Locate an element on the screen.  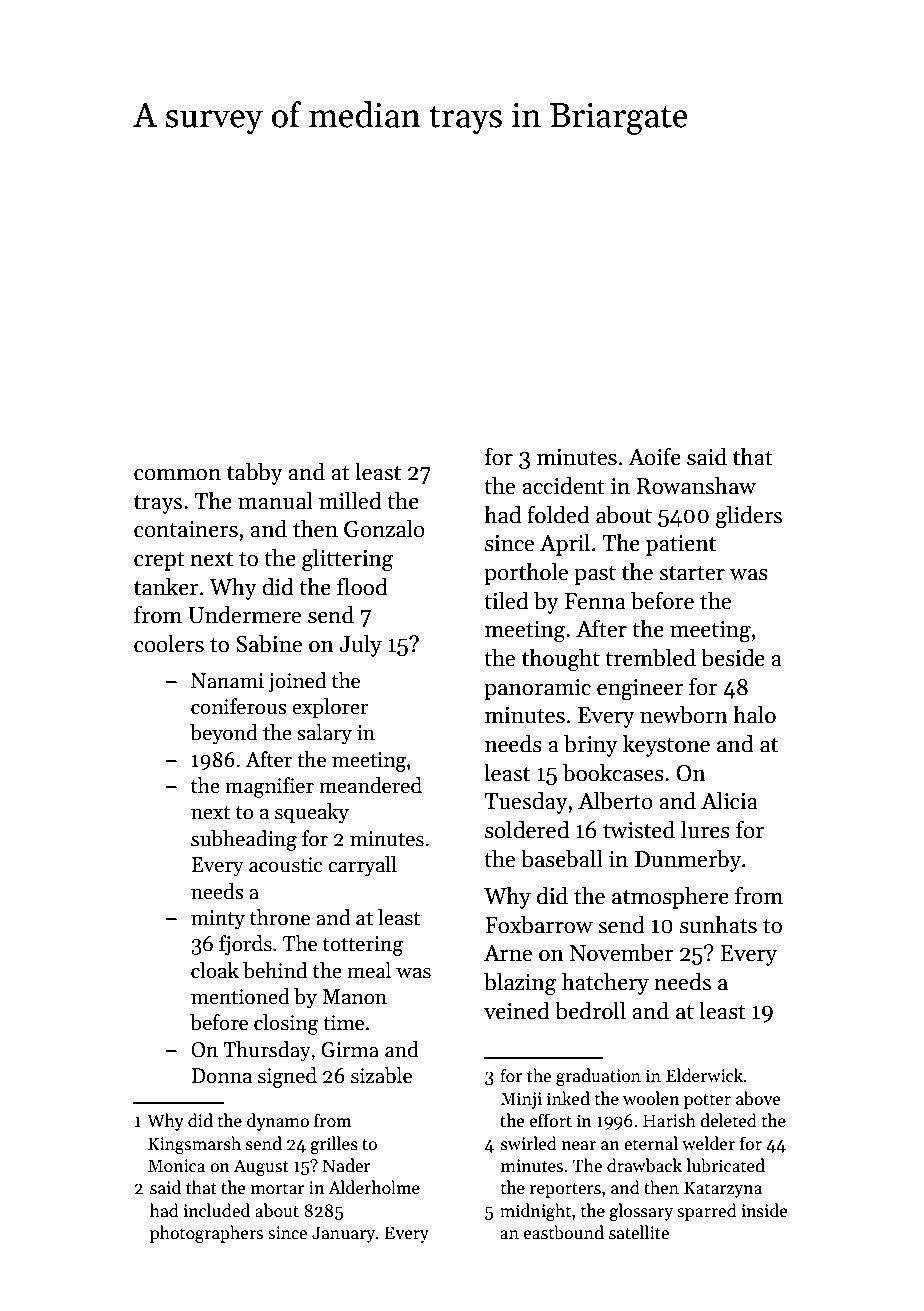
salary is located at coordinates (324, 734).
